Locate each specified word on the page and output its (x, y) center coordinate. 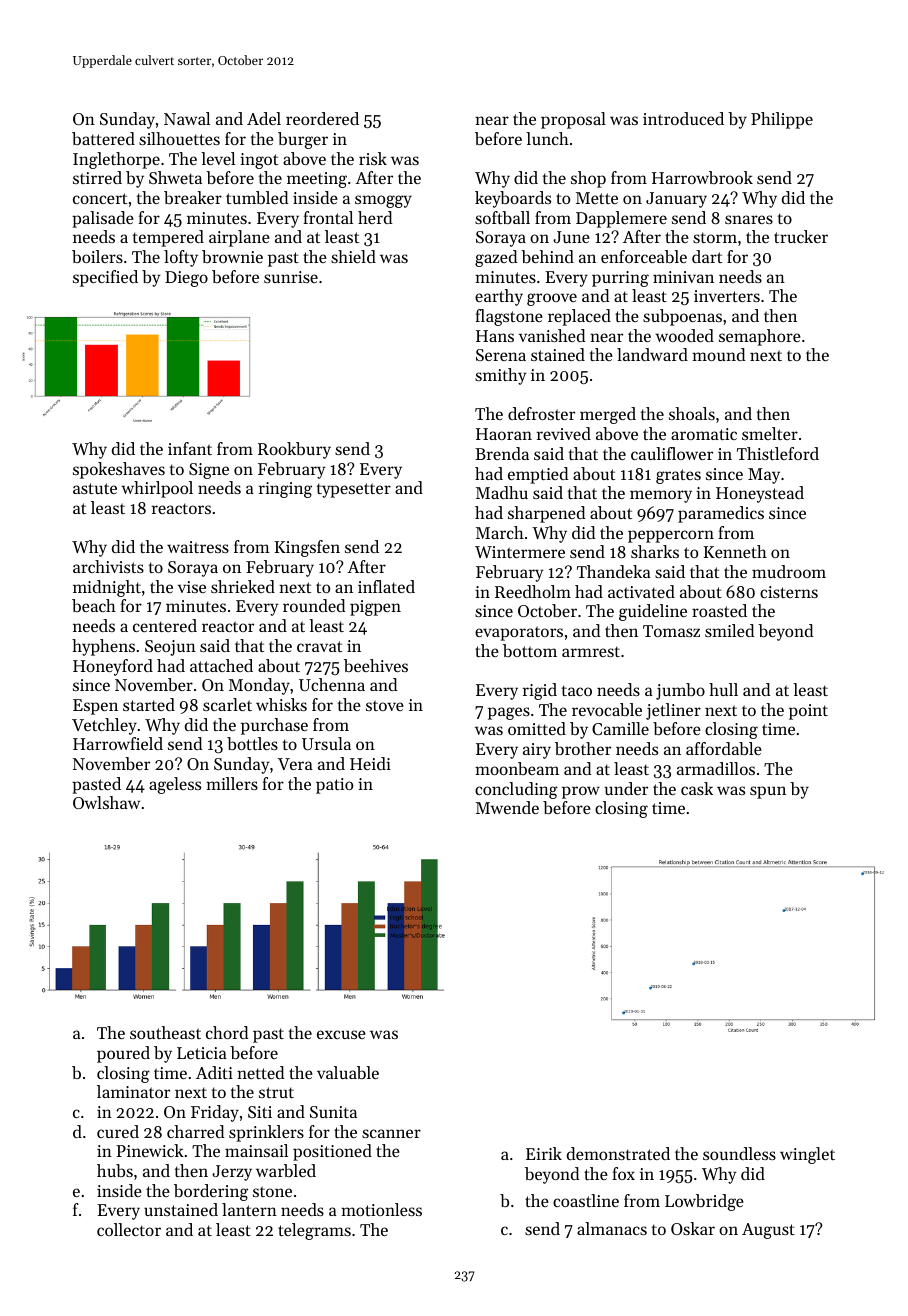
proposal (573, 120)
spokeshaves (119, 470)
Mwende (507, 807)
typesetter (354, 490)
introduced (683, 118)
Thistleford (778, 453)
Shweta (175, 177)
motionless (381, 1209)
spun (768, 792)
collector (129, 1229)
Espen (95, 707)
